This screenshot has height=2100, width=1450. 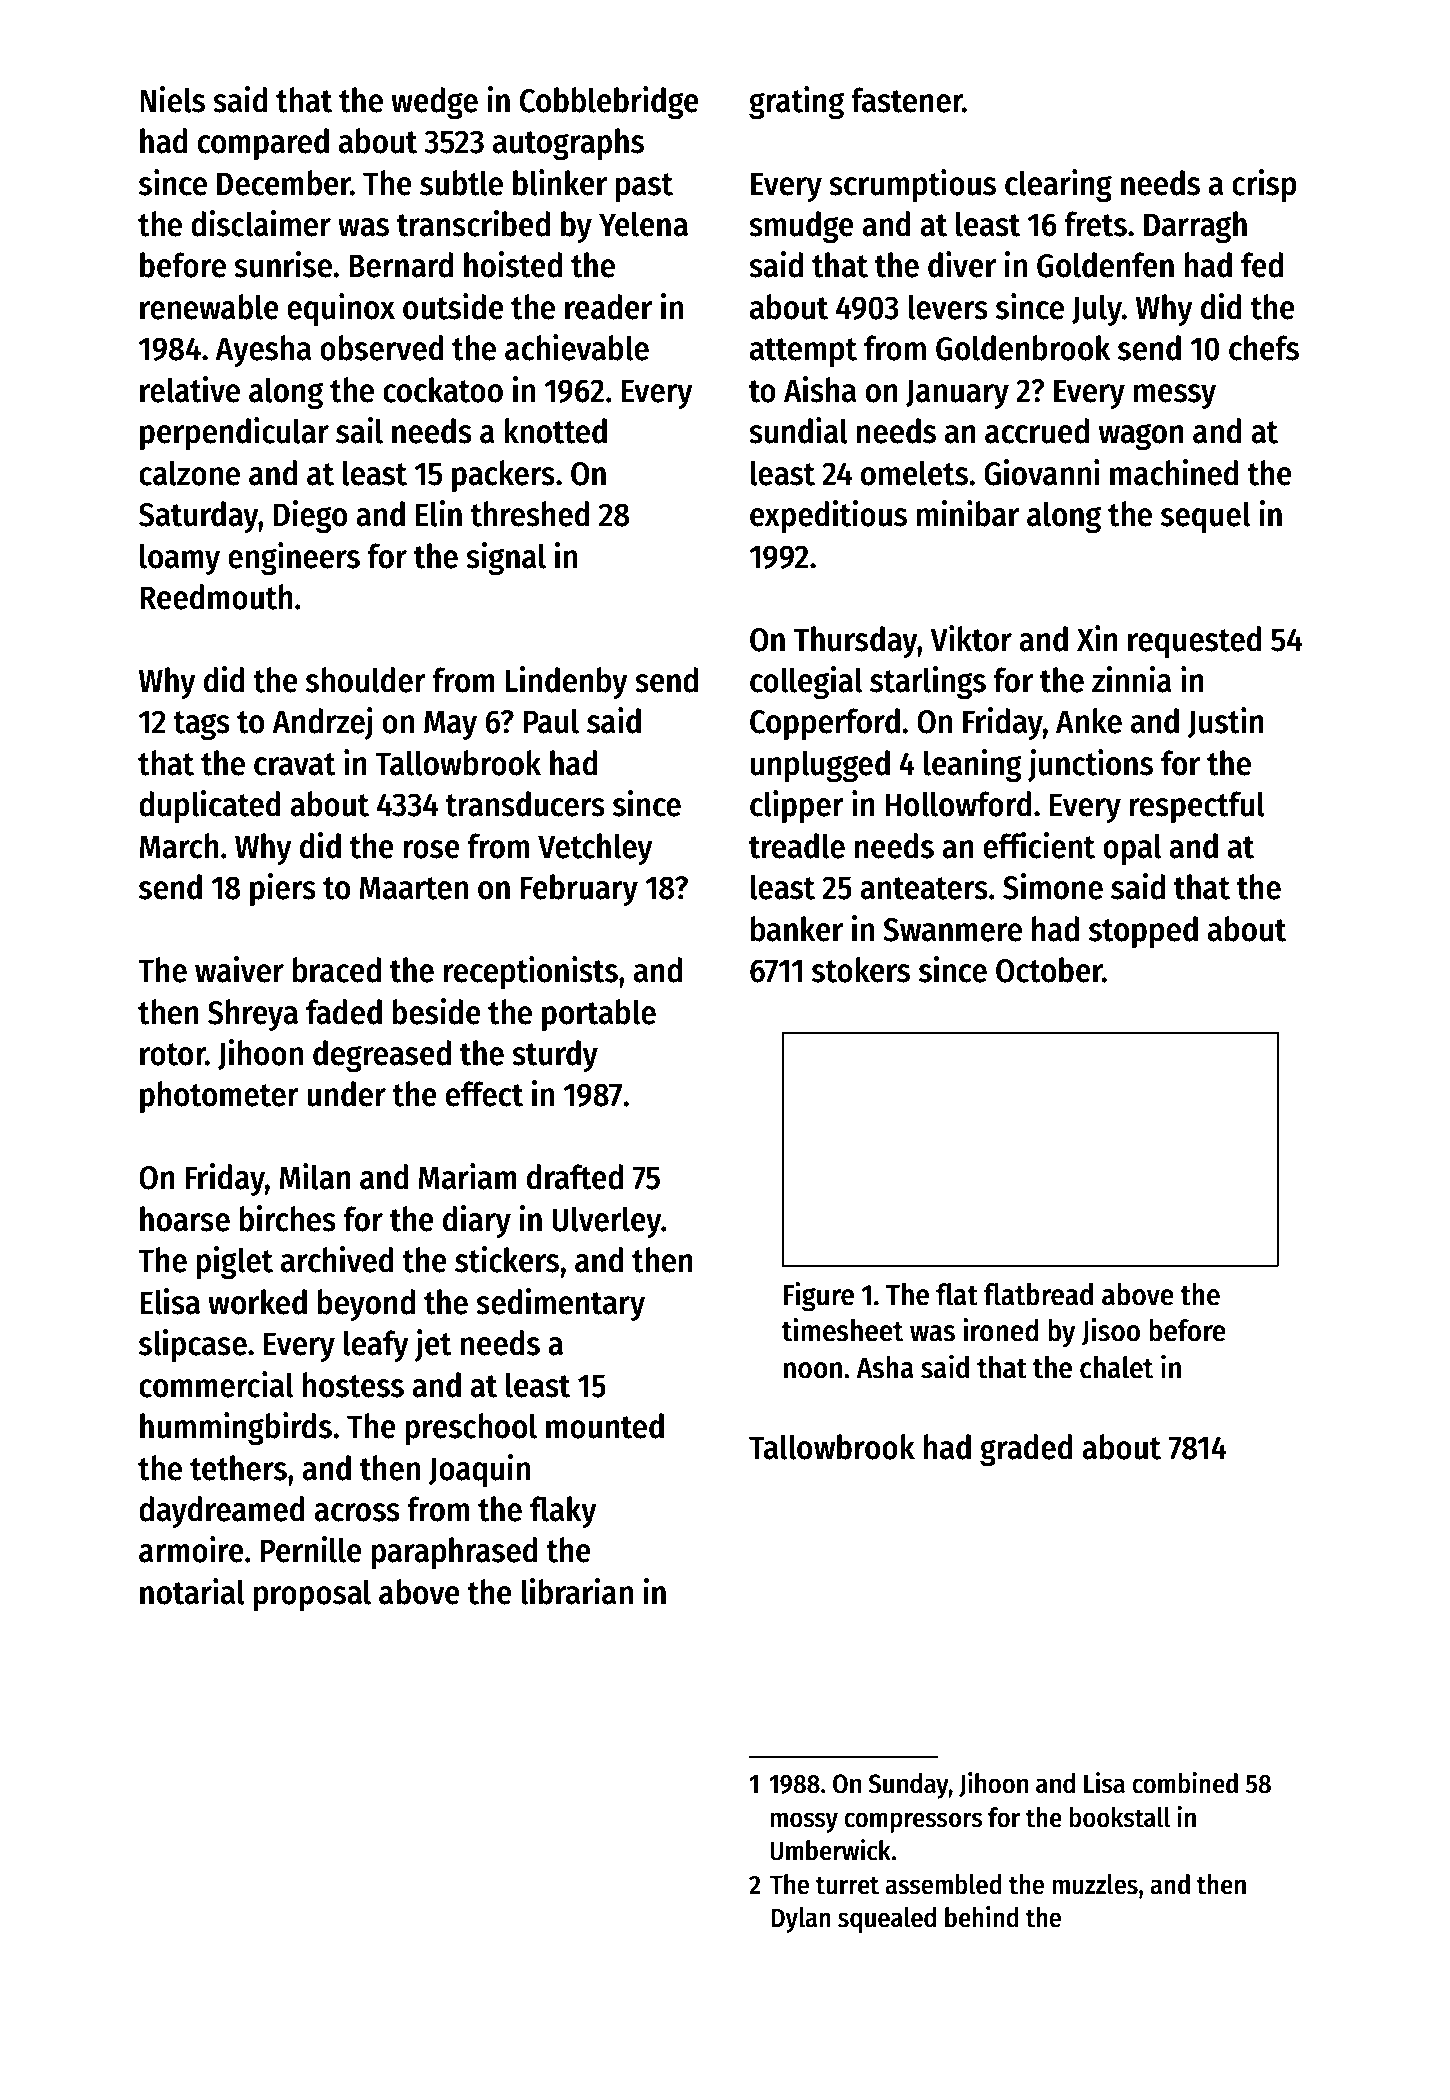 What do you see at coordinates (209, 307) in the screenshot?
I see `renewable` at bounding box center [209, 307].
